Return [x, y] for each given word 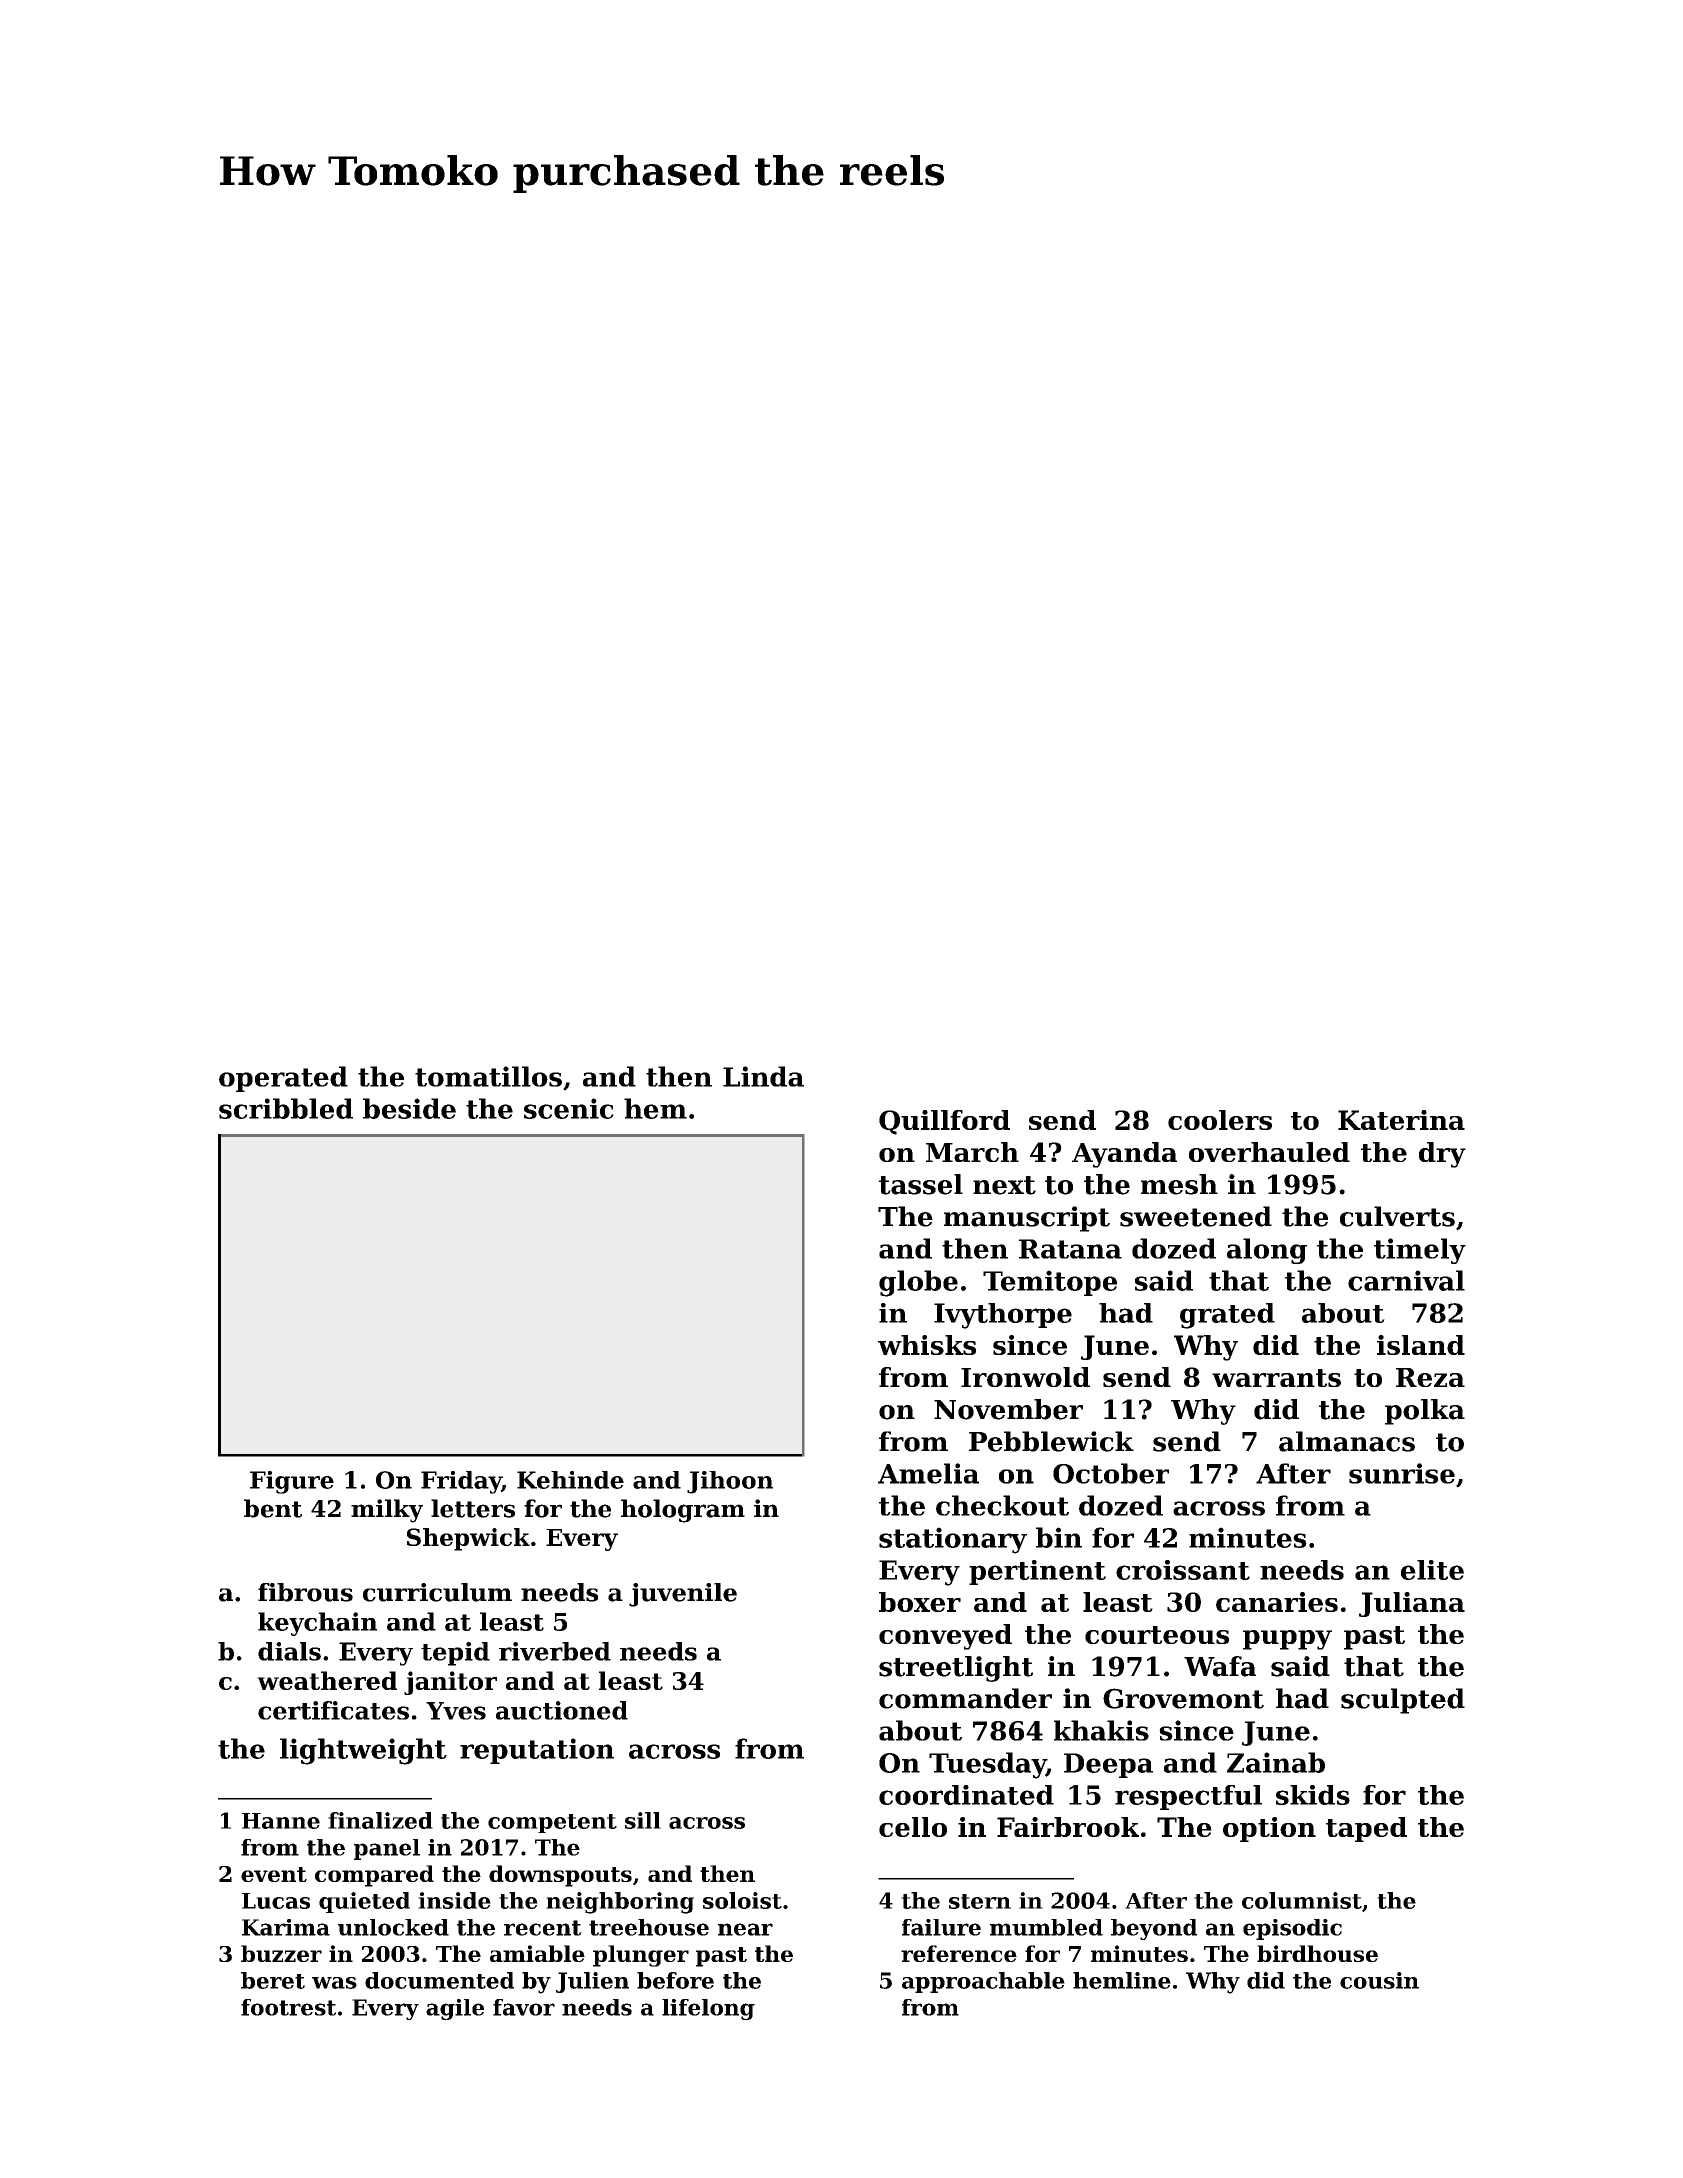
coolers [1220, 1120]
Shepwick [468, 1539]
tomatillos [488, 1076]
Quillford [944, 1122]
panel [387, 1849]
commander [965, 1698]
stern [980, 1901]
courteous [1157, 1635]
